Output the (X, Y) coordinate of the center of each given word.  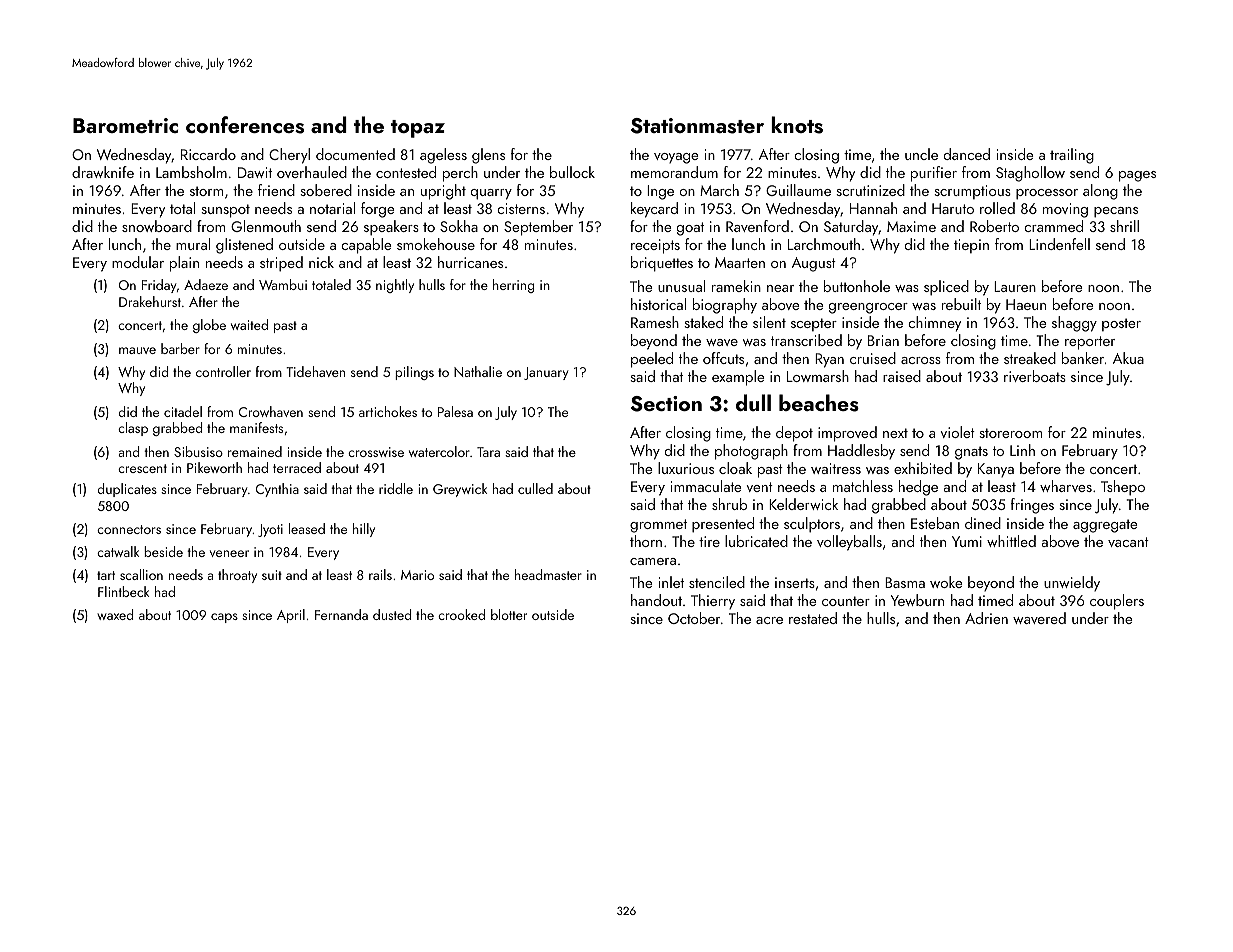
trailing (1072, 156)
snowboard (157, 226)
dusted (392, 614)
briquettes (662, 264)
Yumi (967, 541)
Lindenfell (1059, 244)
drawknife (103, 172)
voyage (676, 158)
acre (769, 620)
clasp (133, 429)
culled (535, 488)
